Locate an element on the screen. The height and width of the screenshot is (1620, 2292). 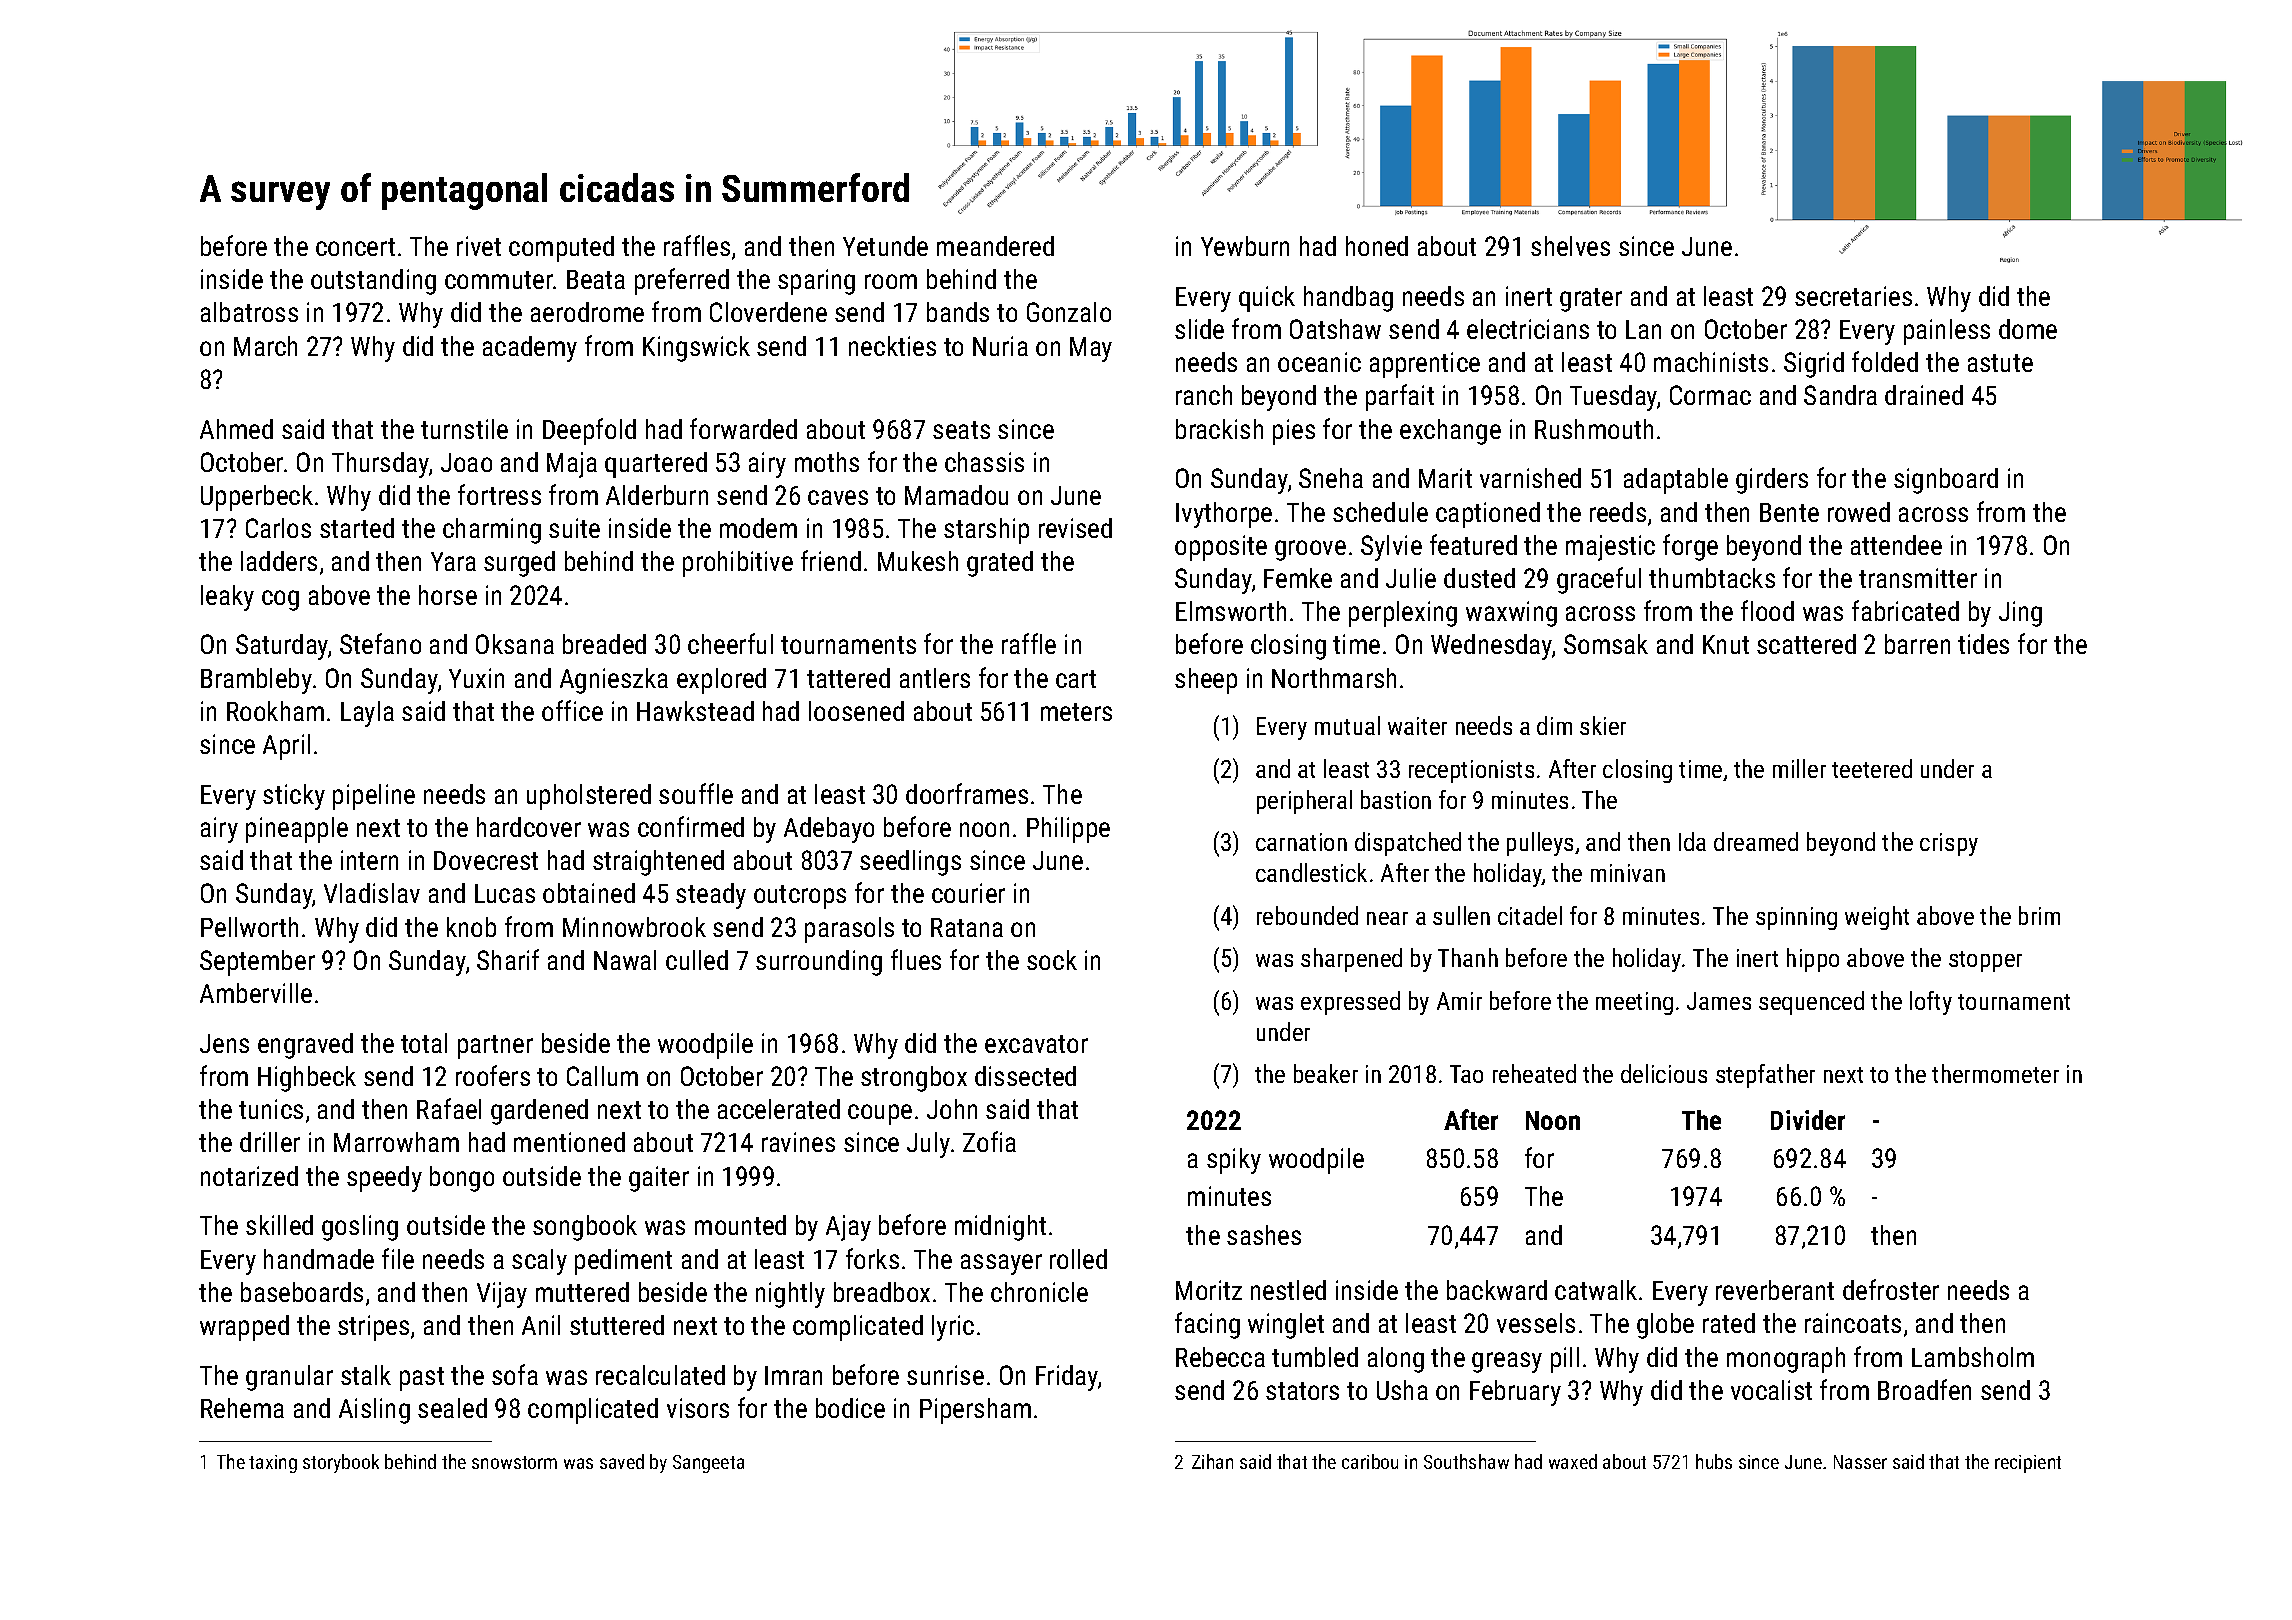
Rebecca is located at coordinates (1220, 1357).
